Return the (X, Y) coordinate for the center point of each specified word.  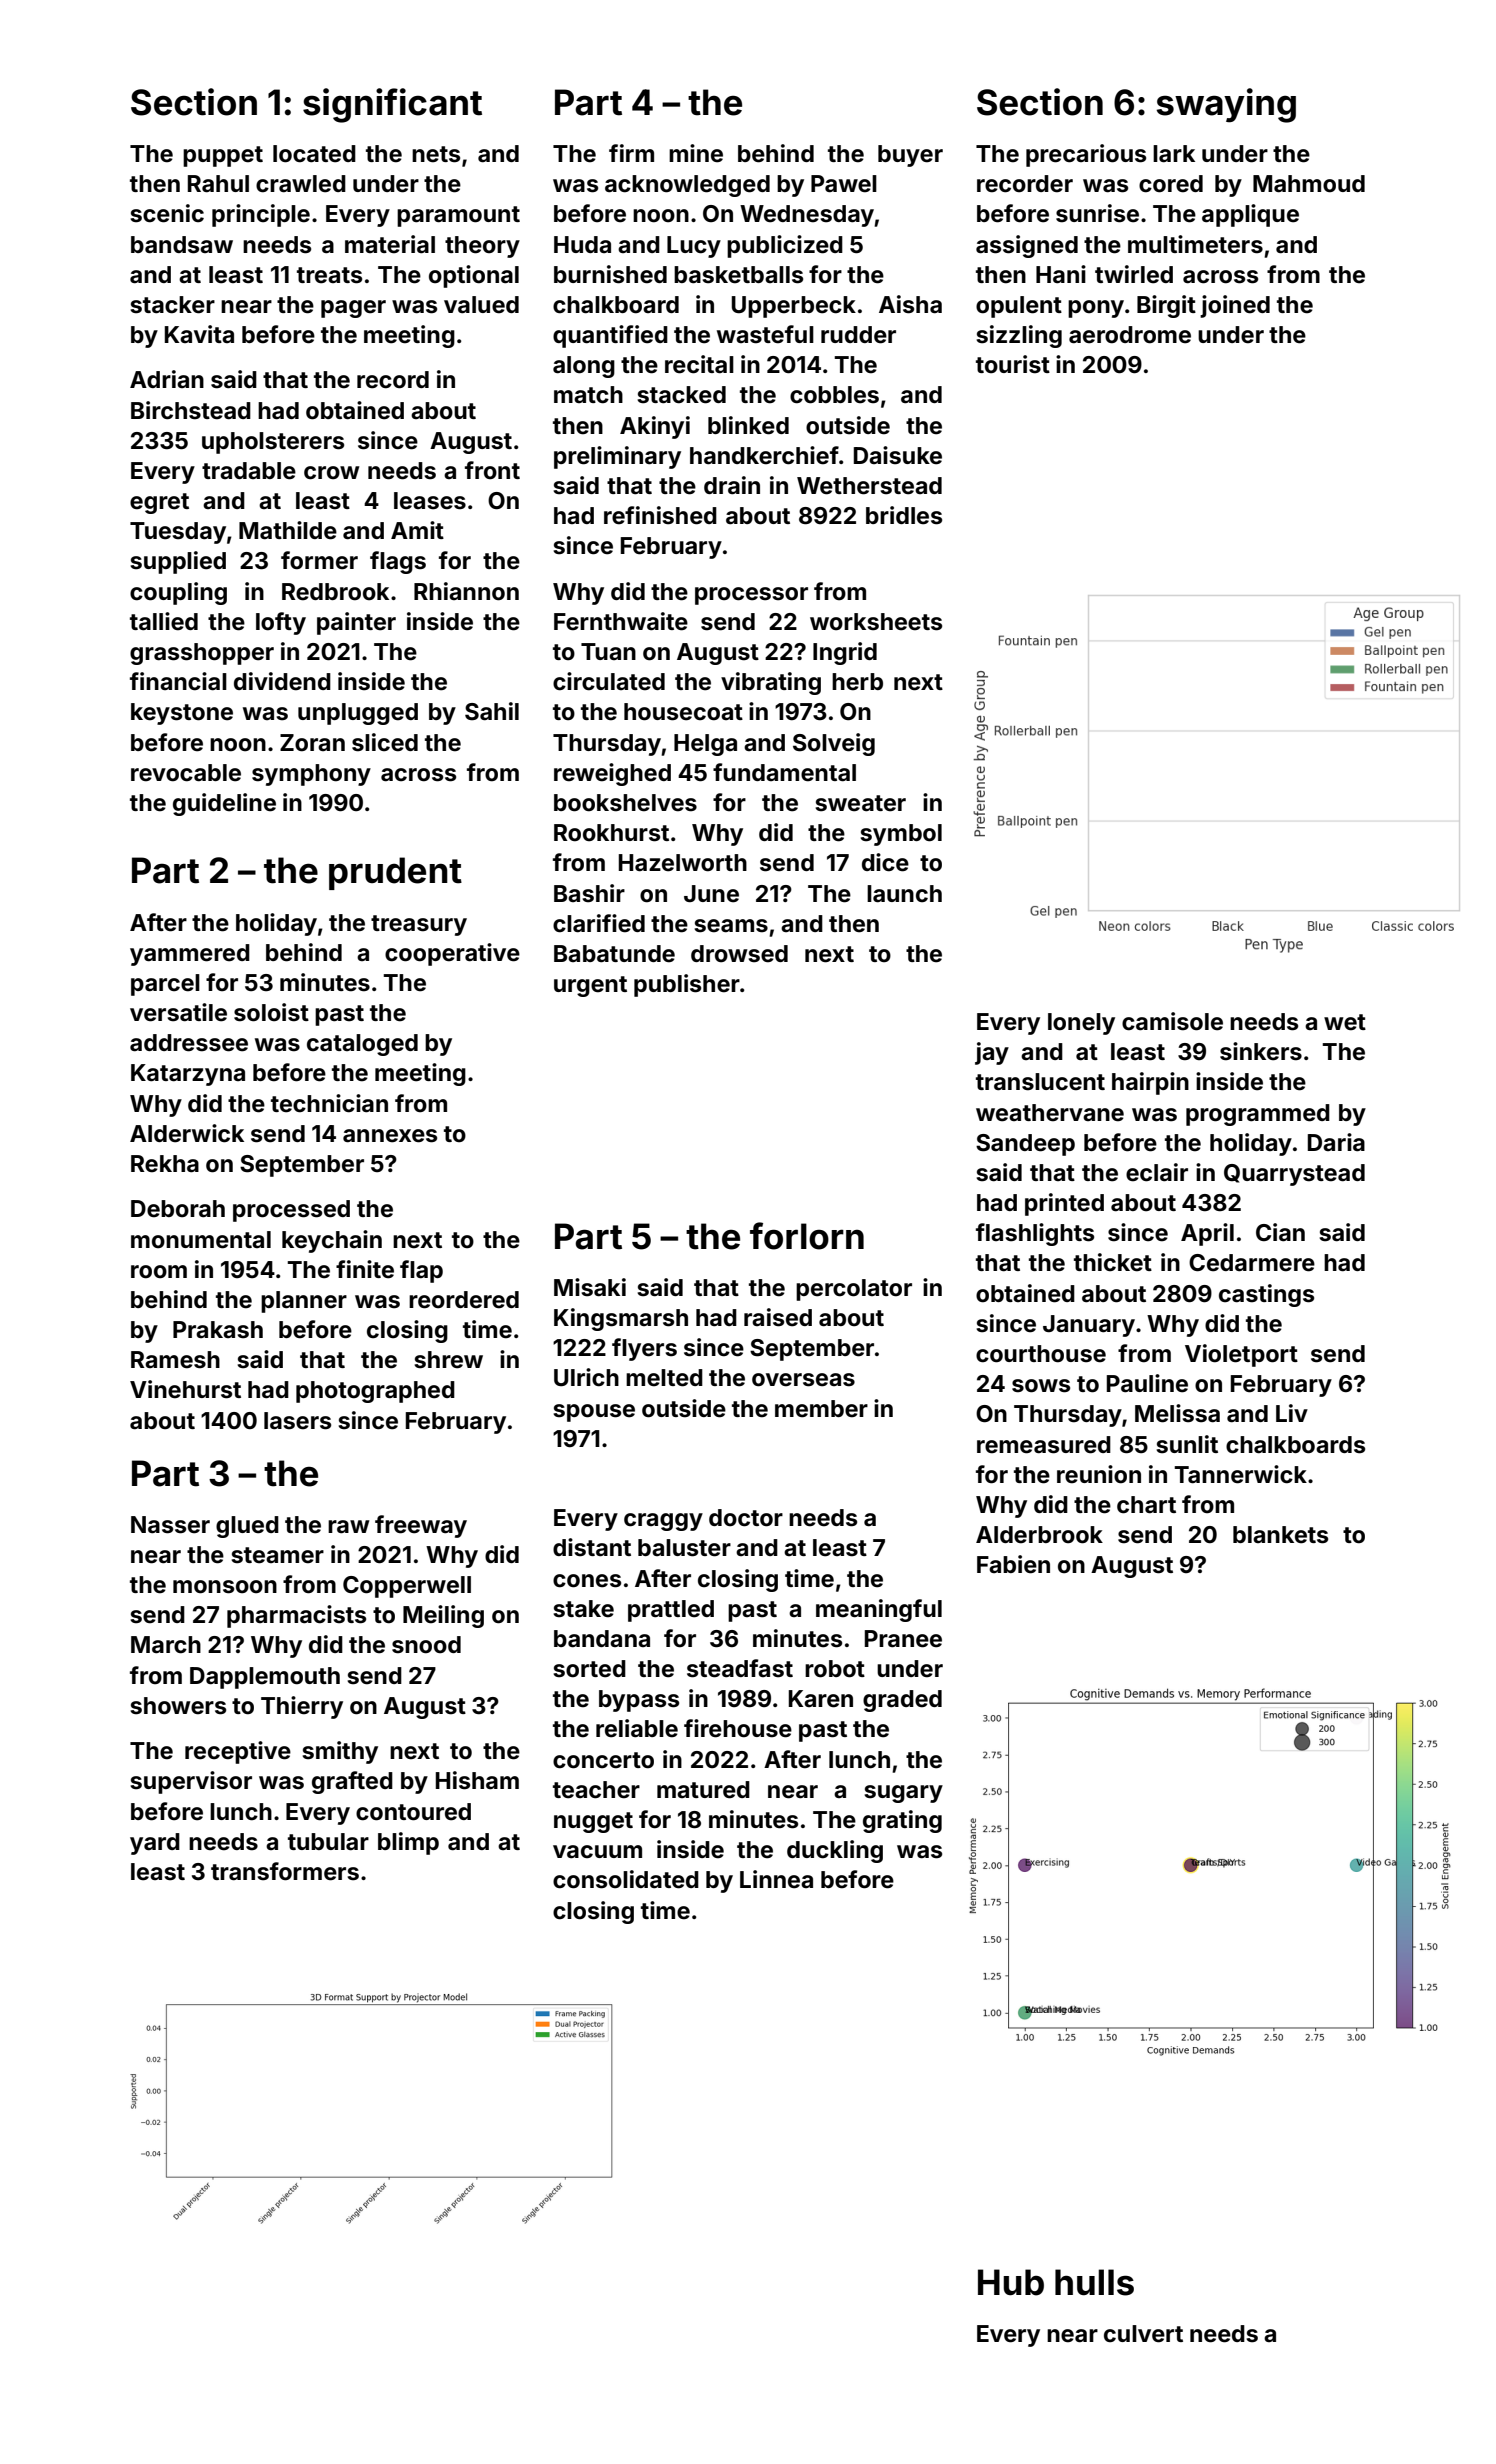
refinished (660, 515)
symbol (901, 835)
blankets (1280, 1535)
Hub (1011, 2282)
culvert (1143, 2334)
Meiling (443, 1616)
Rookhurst (611, 833)
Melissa (1177, 1413)
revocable (186, 773)
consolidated (626, 1879)
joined (1235, 306)
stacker (173, 305)
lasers (297, 1421)
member (821, 1409)
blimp (408, 1843)
